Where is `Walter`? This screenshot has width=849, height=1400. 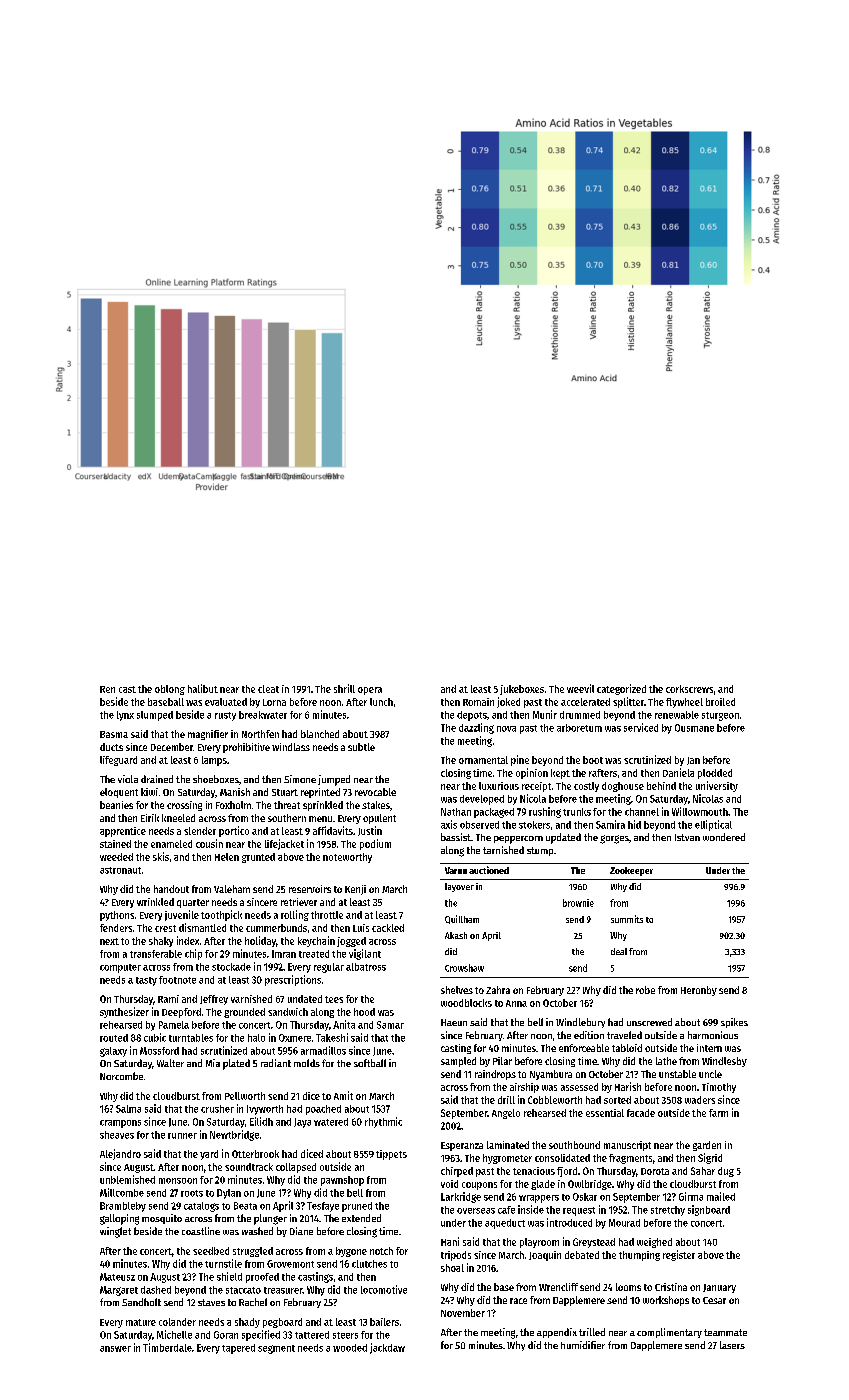
Walter is located at coordinates (170, 1063).
